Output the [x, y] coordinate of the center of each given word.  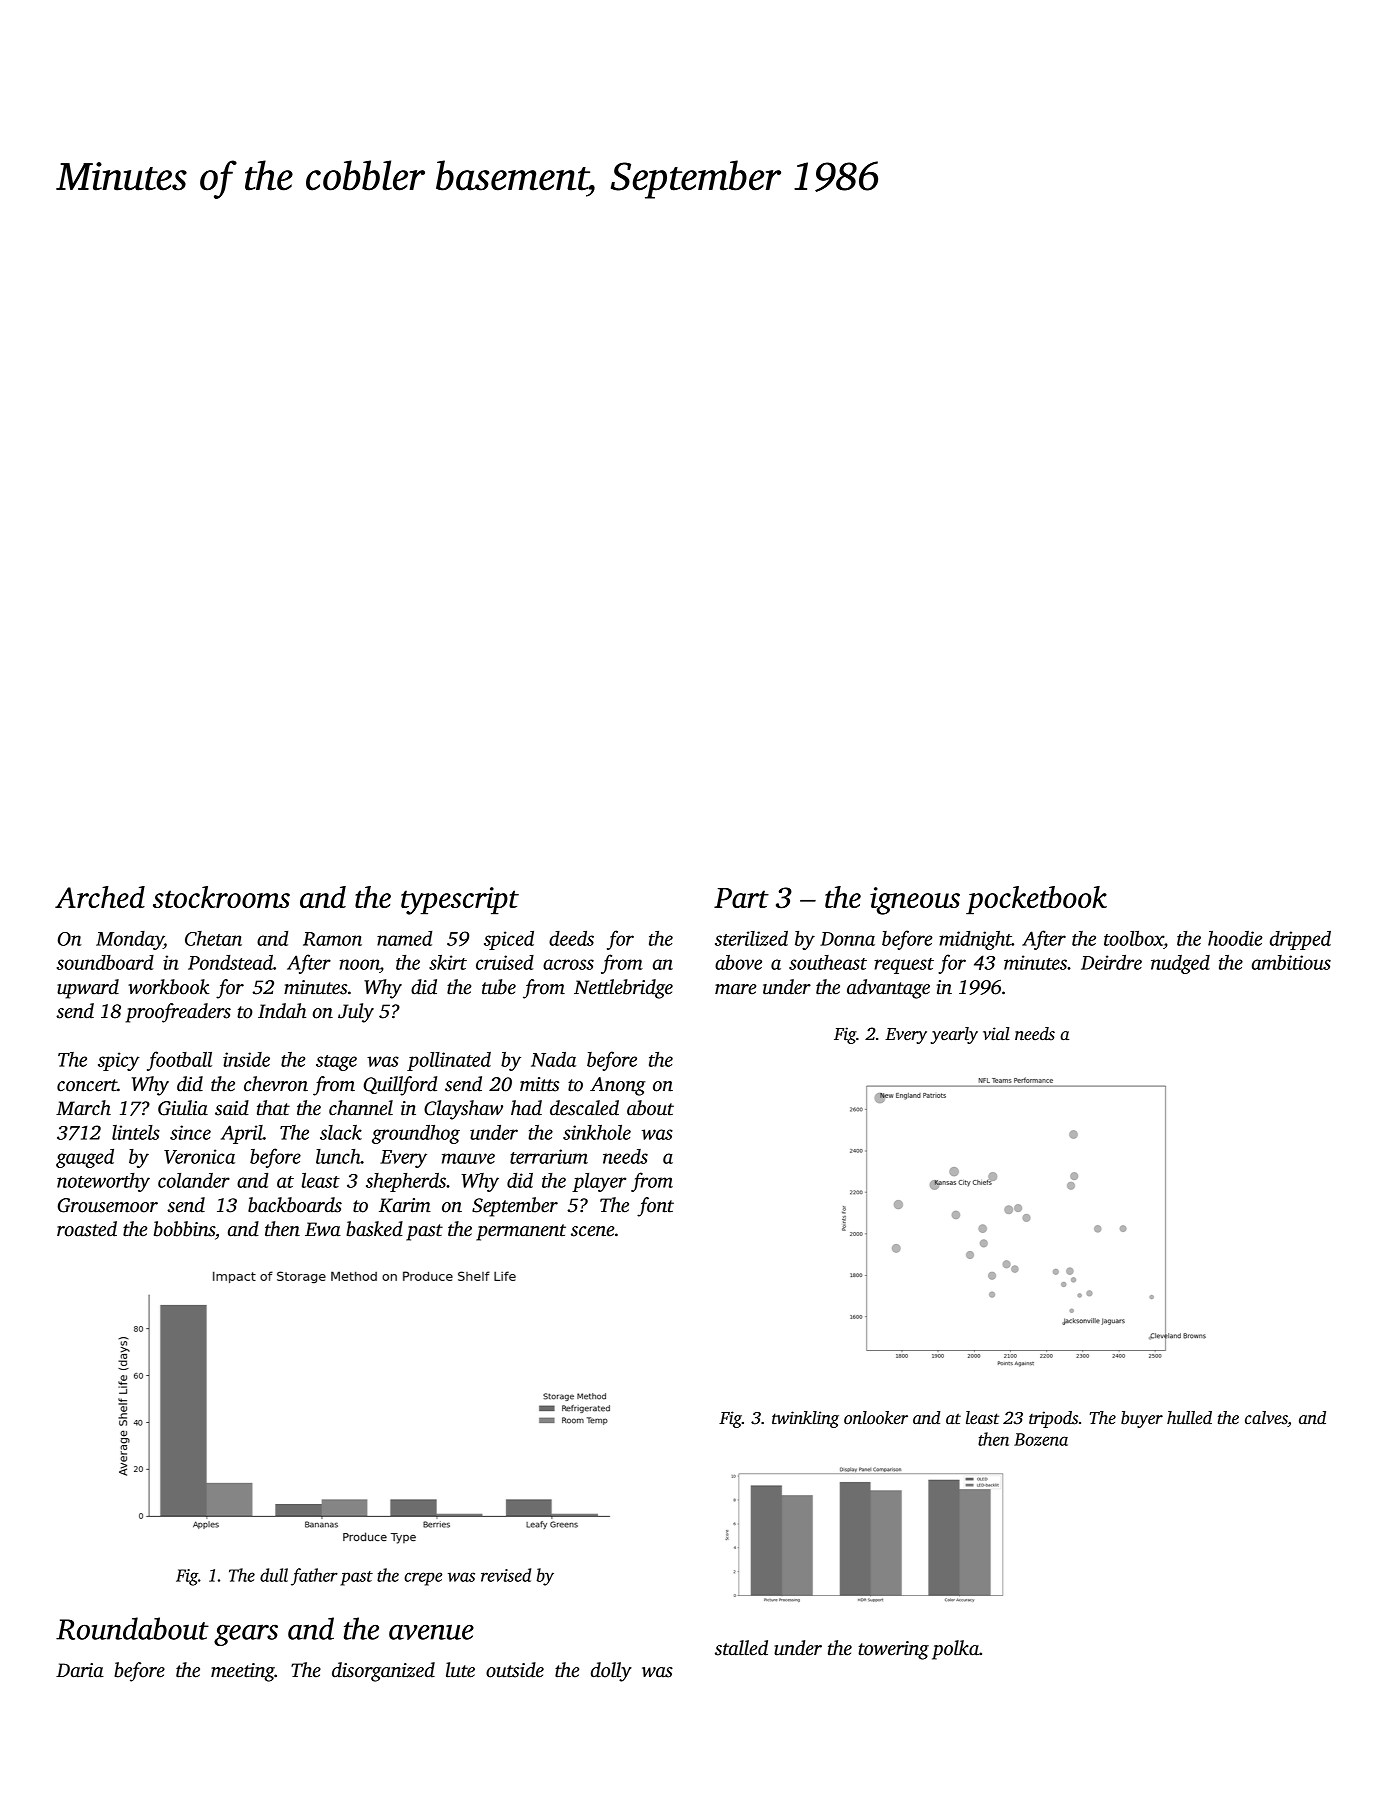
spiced [509, 940]
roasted [87, 1229]
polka [955, 1650]
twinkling [805, 1419]
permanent [521, 1232]
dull [274, 1575]
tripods [1053, 1419]
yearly [954, 1035]
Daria [80, 1670]
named [404, 938]
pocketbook [1036, 900]
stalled [741, 1648]
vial [996, 1034]
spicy [119, 1061]
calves [1266, 1419]
